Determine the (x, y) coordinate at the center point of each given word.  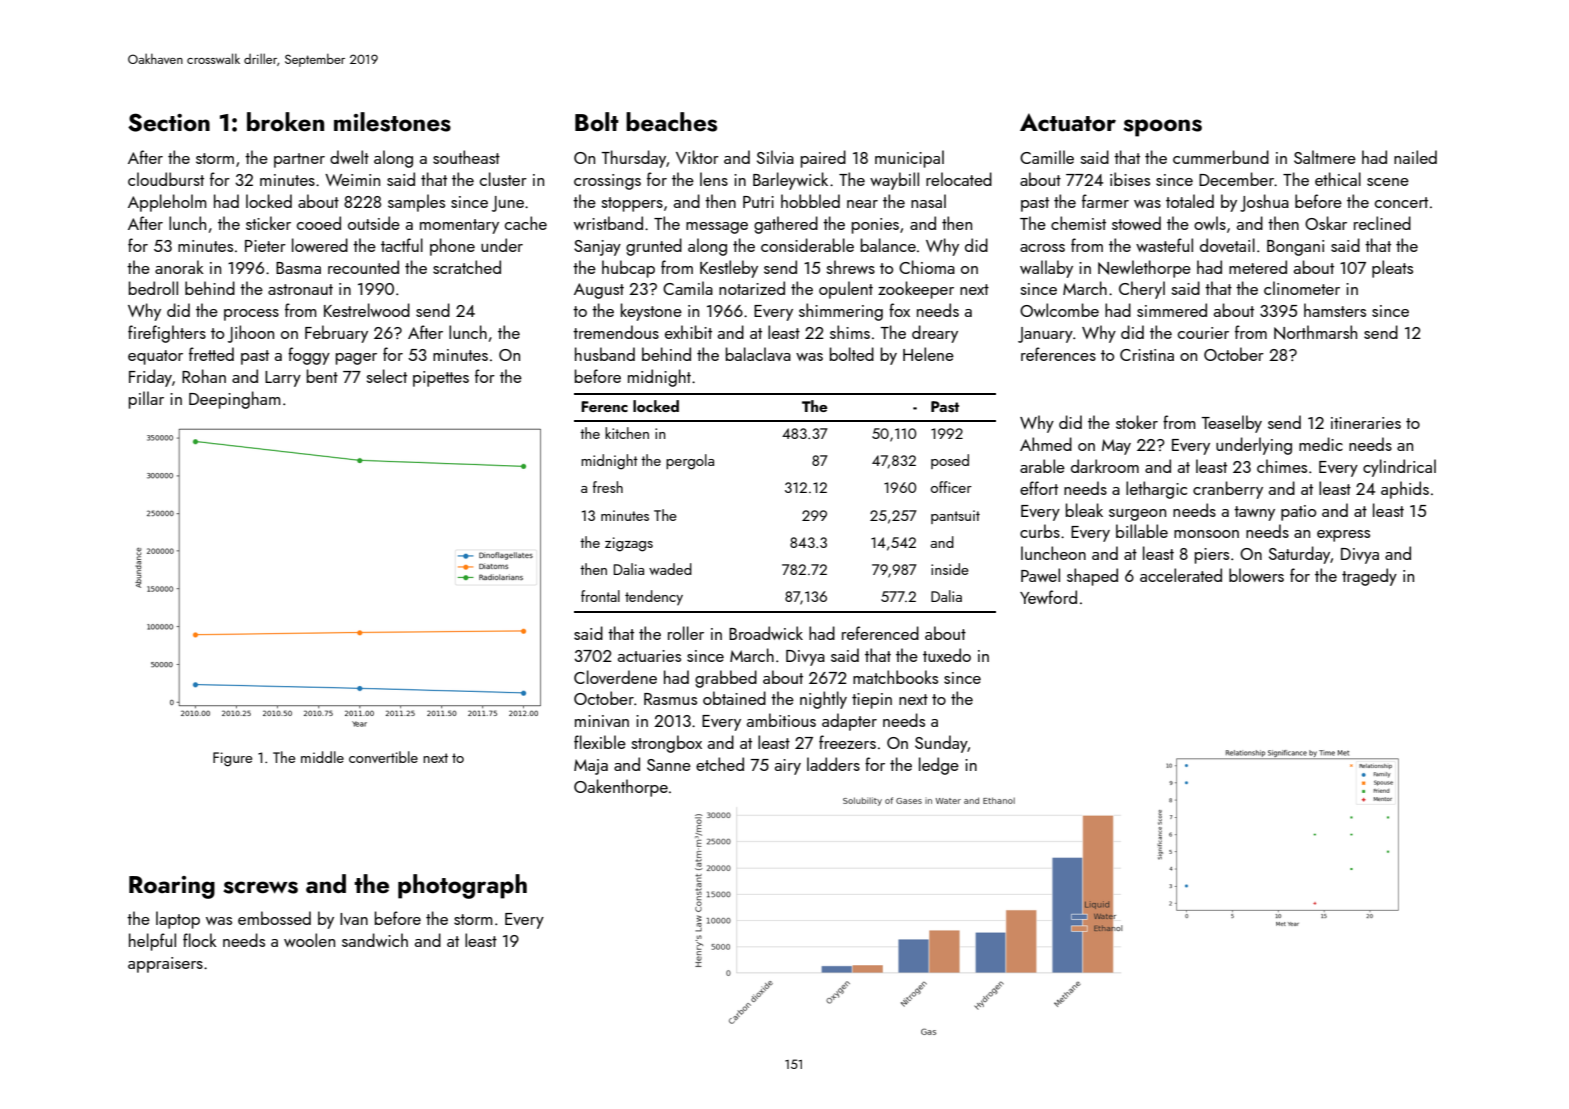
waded (670, 569)
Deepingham (235, 400)
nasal (928, 201)
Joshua (1264, 203)
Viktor (697, 157)
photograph (462, 886)
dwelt (349, 157)
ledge (939, 766)
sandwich (375, 940)
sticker (268, 223)
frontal (600, 596)
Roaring (172, 887)
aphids (1405, 490)
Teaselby (1231, 424)
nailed (1415, 157)
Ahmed (1046, 444)
